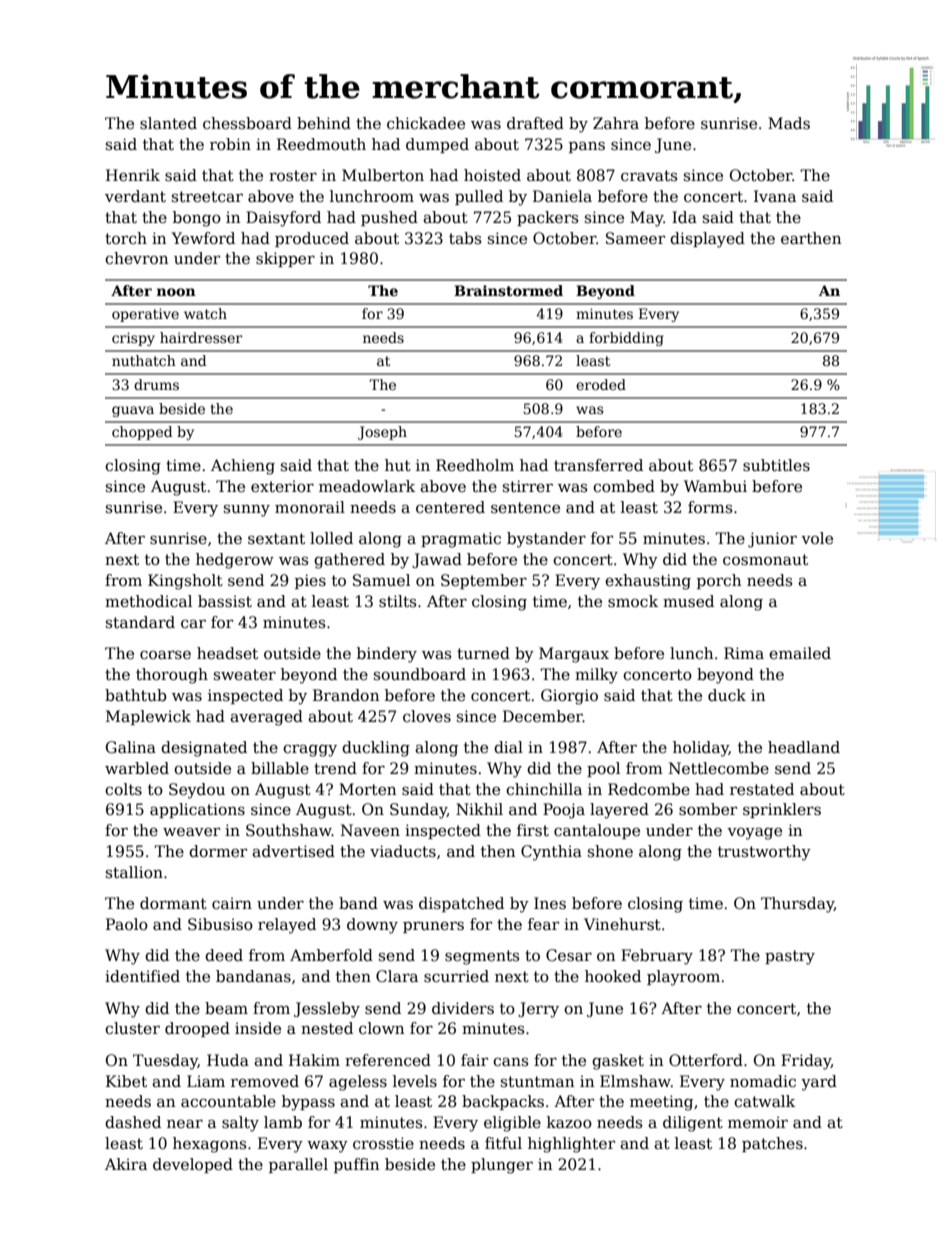 The width and height of the screenshot is (952, 1233). I want to click on referenced, so click(388, 1060).
